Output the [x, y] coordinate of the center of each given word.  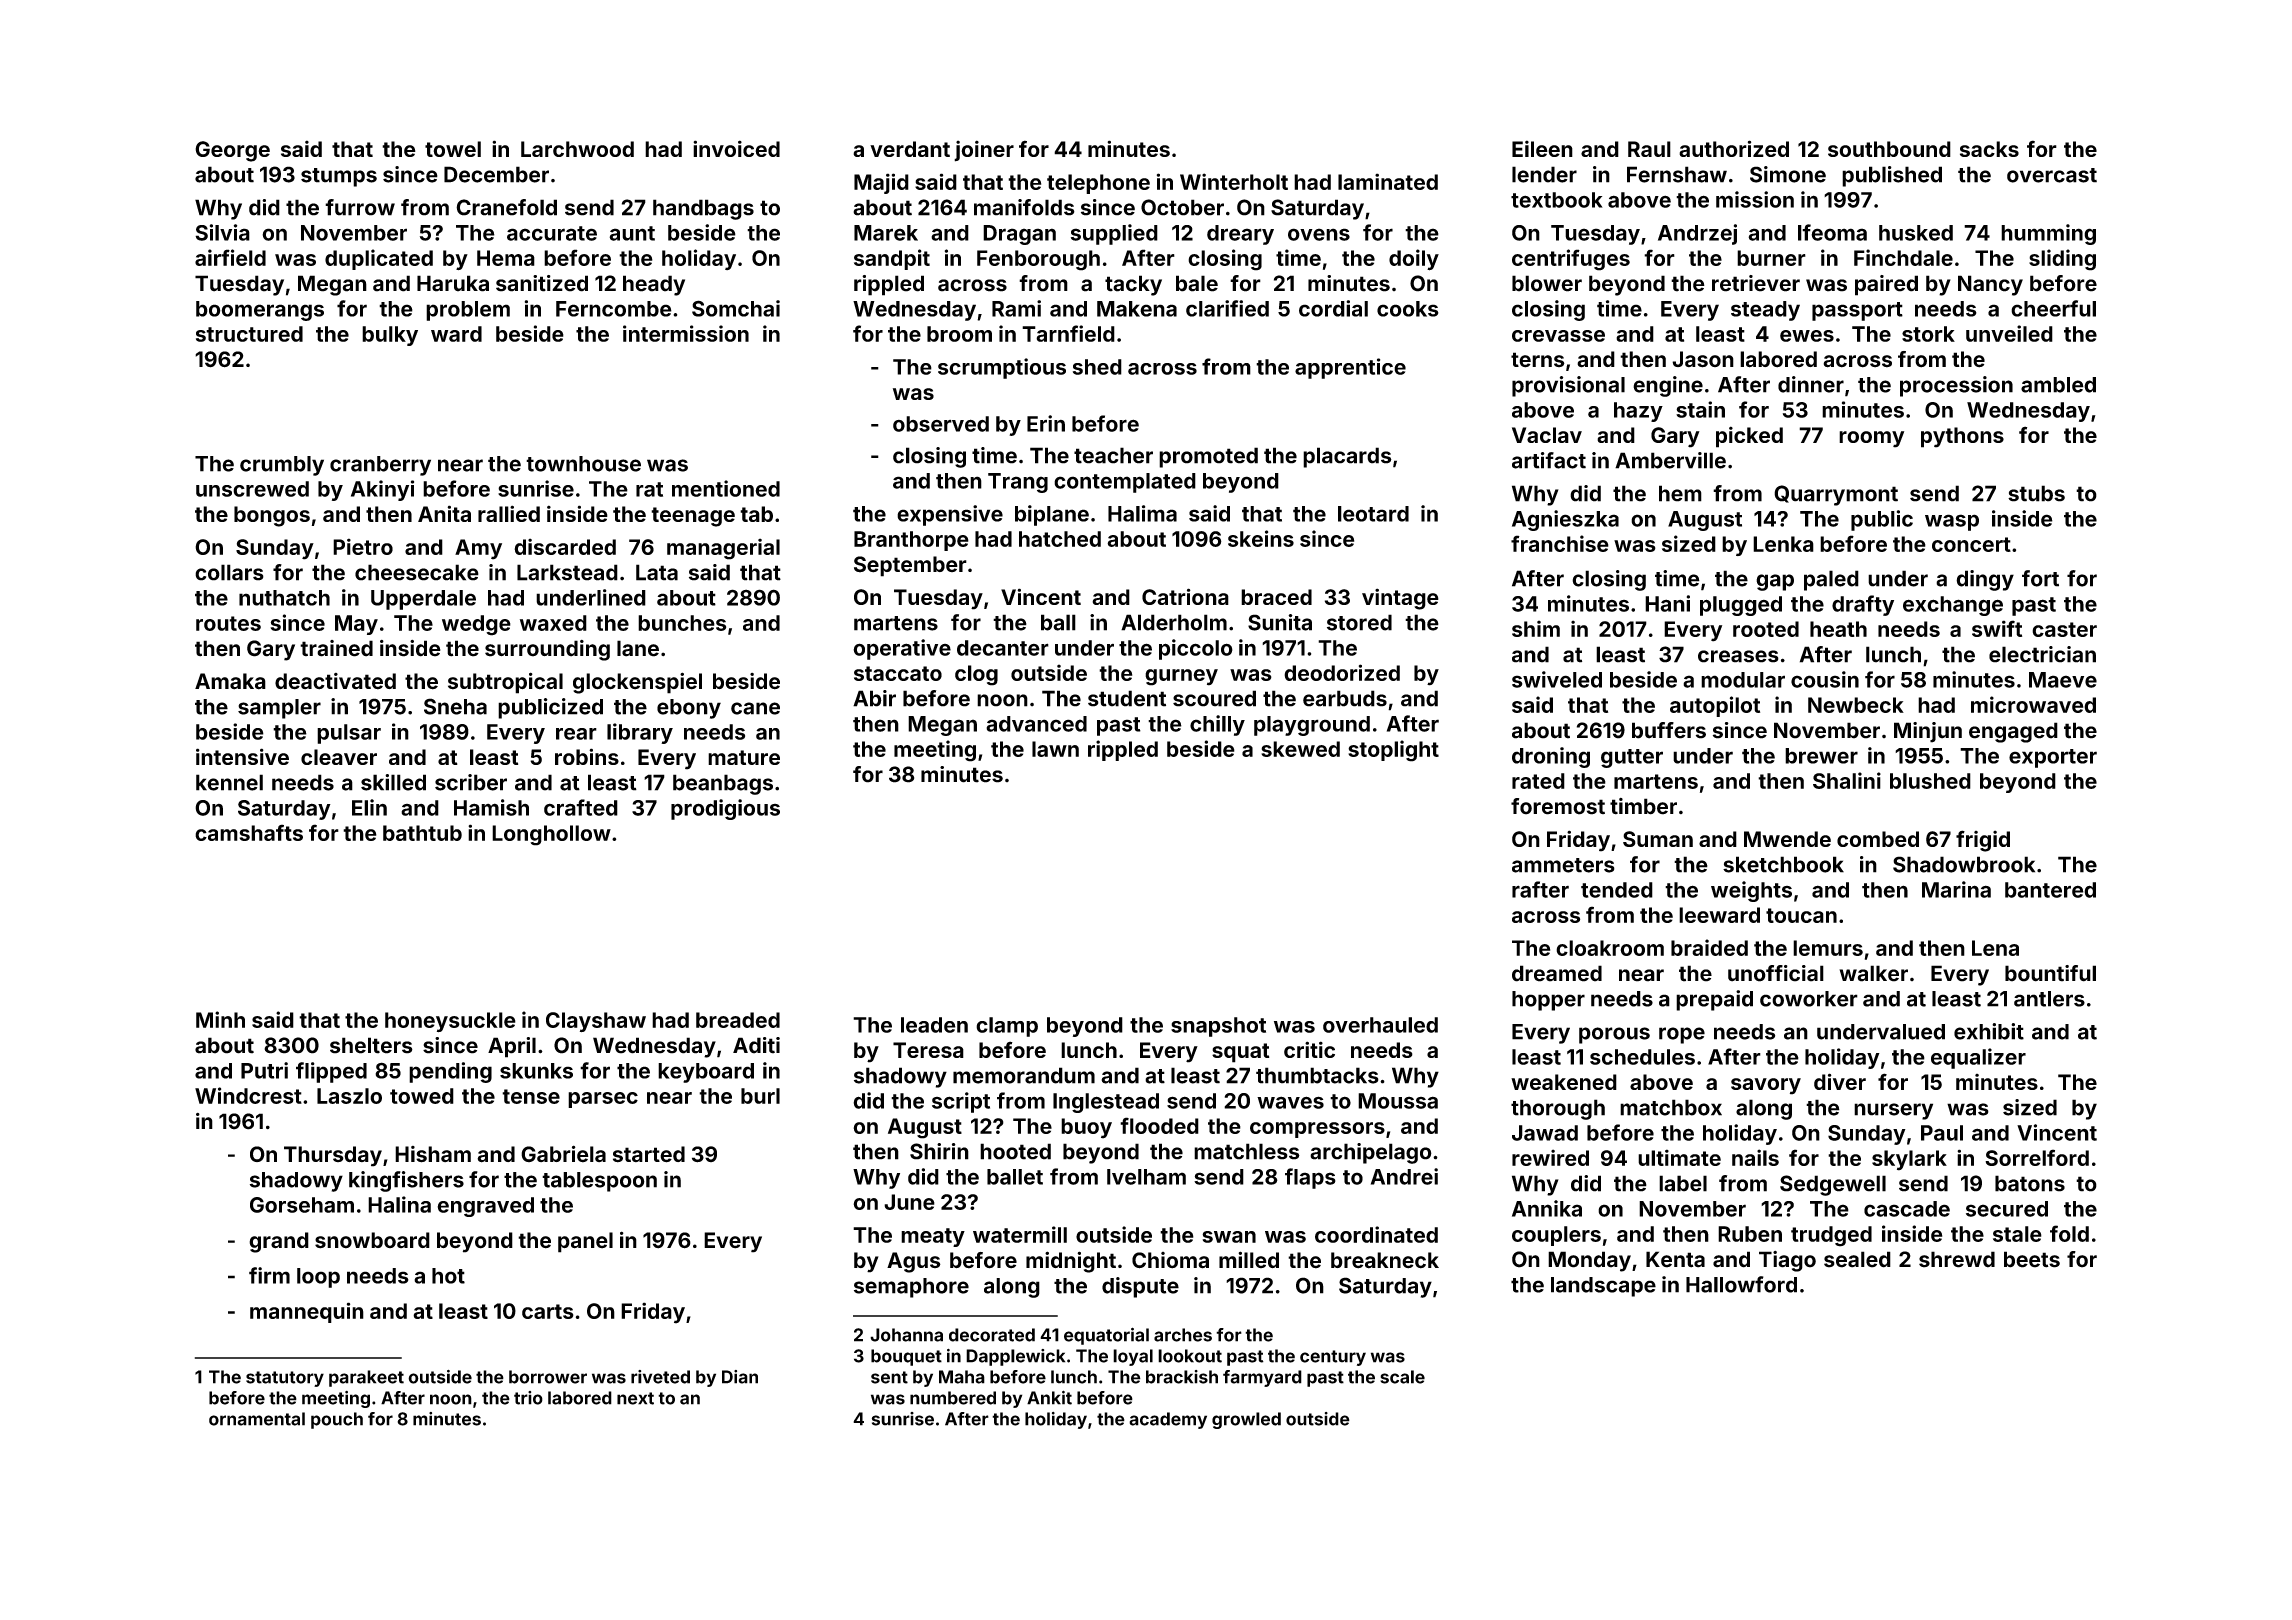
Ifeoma [1832, 232]
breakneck [1385, 1260]
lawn [1055, 749]
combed [1878, 839]
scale [1402, 1377]
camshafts [249, 832]
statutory [285, 1379]
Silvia [222, 232]
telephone [1098, 184]
